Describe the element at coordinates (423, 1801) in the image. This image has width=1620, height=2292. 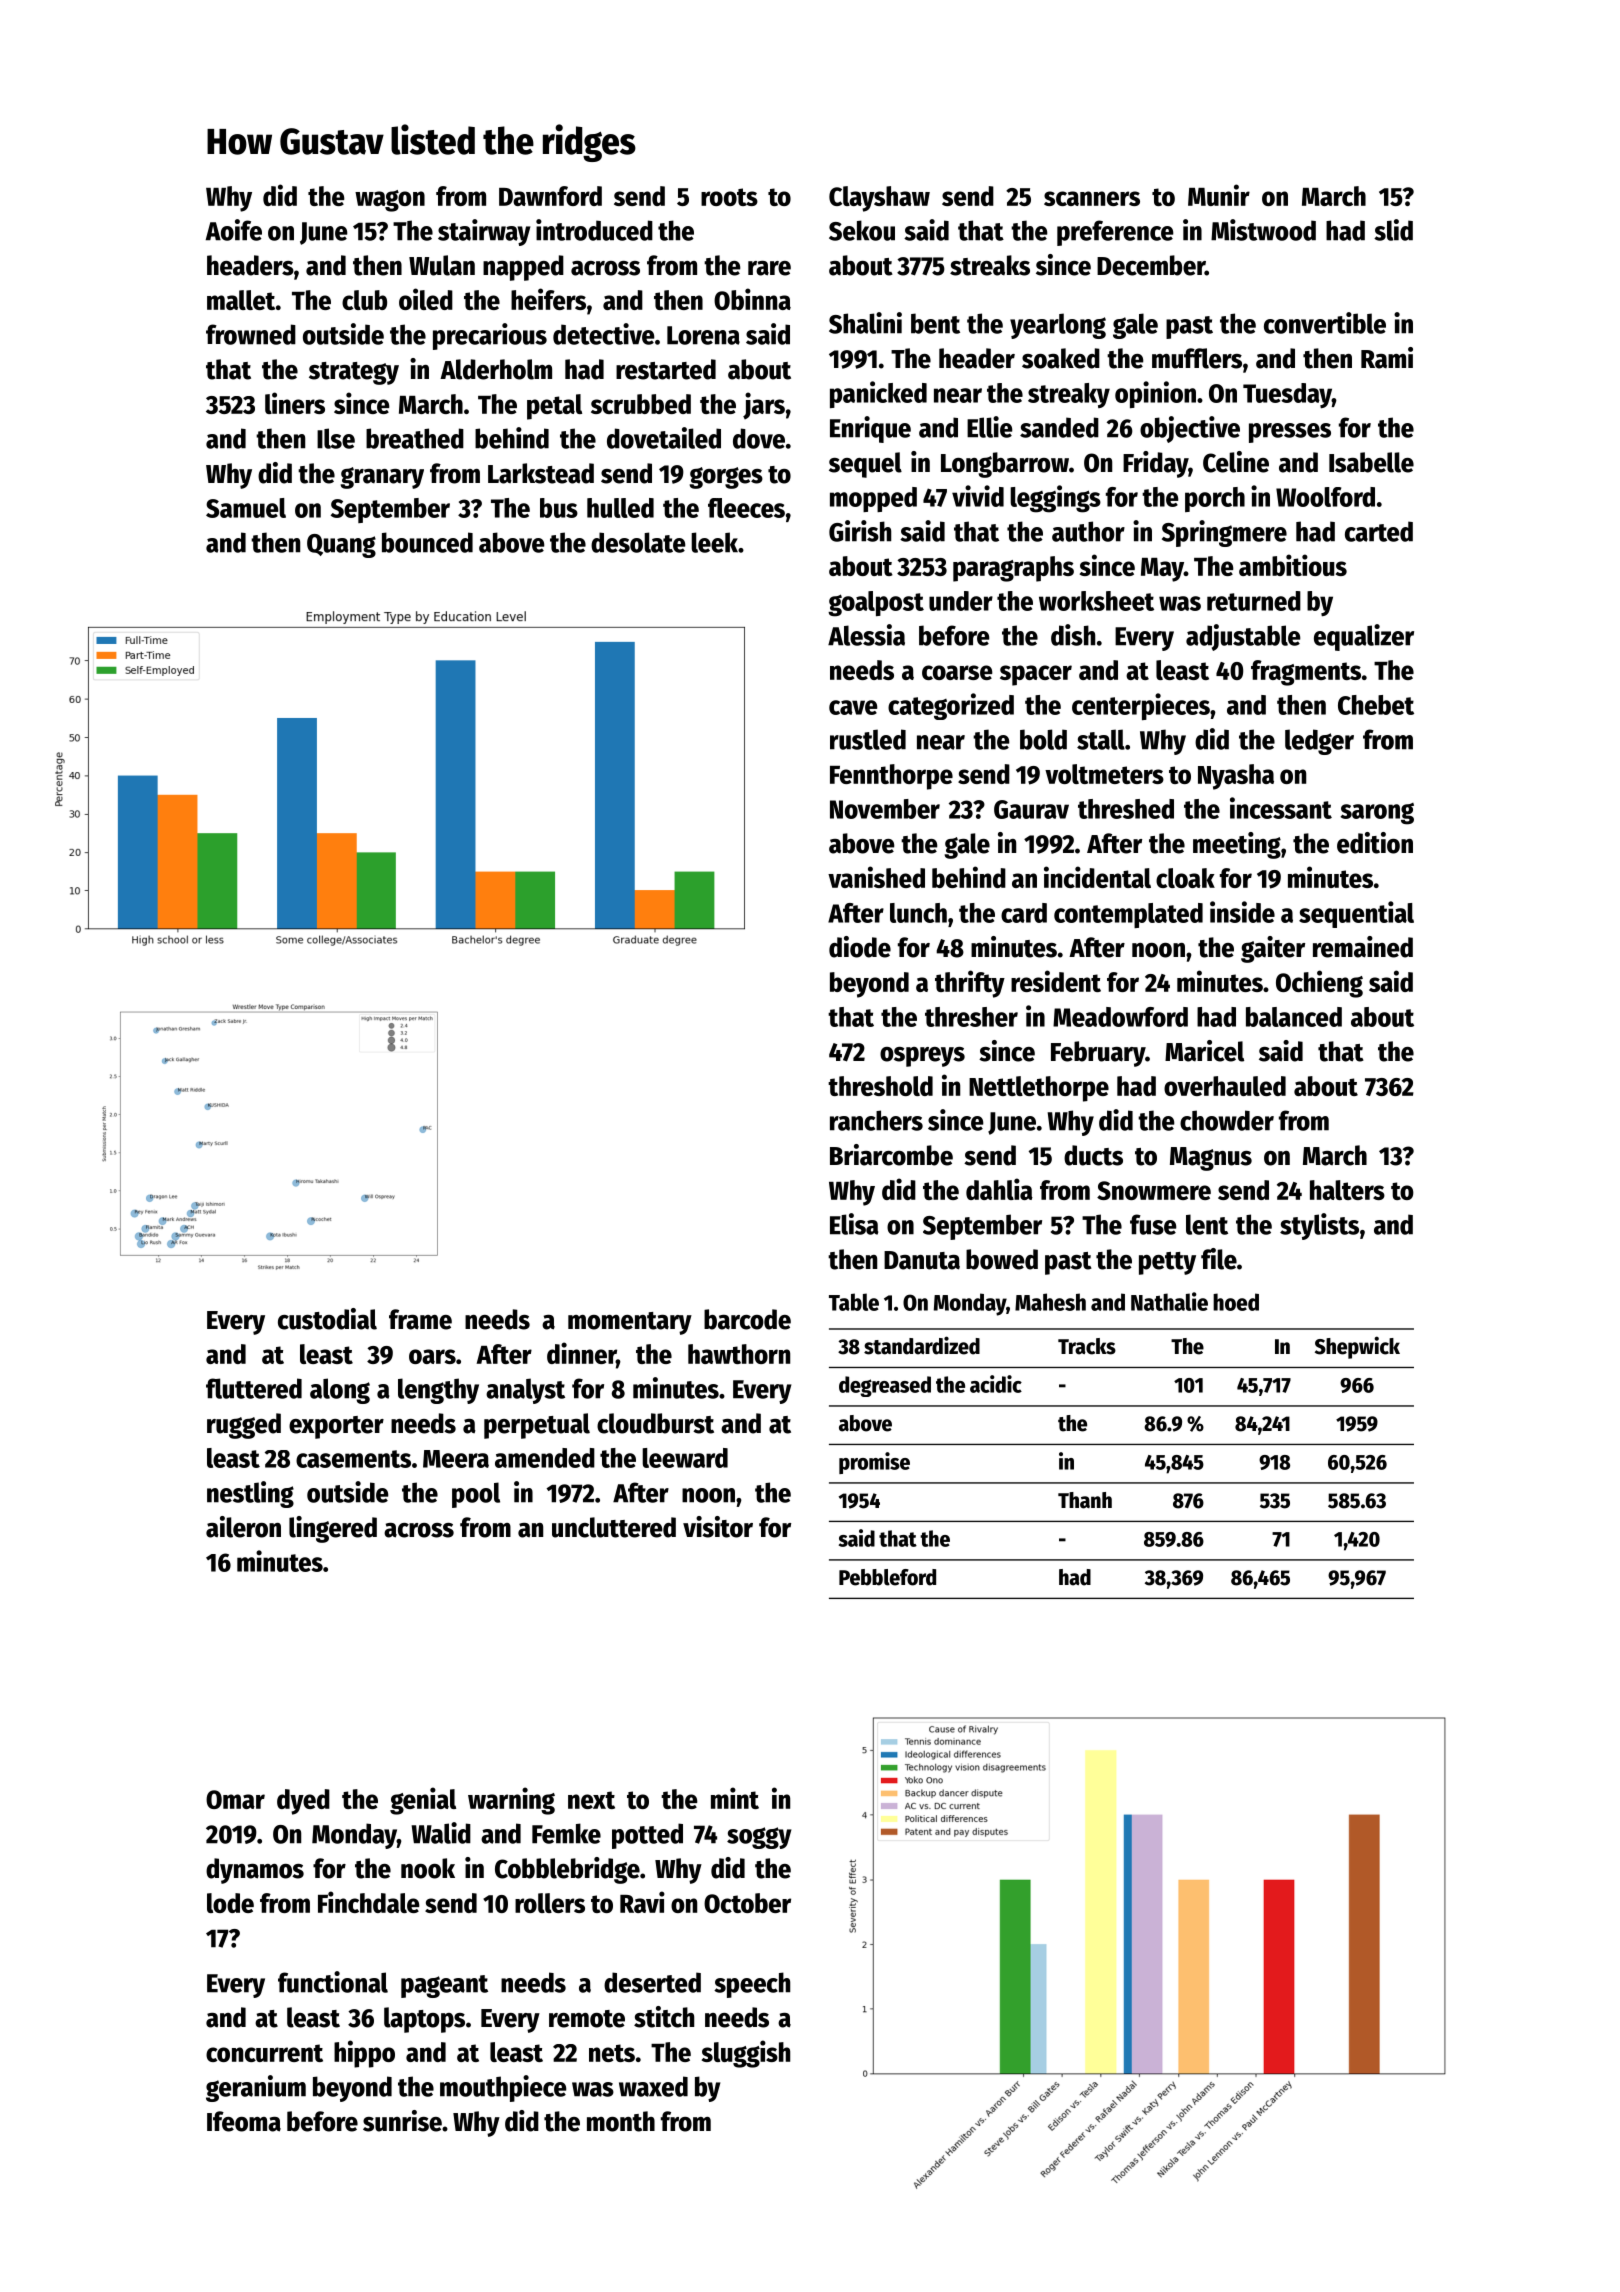
I see `genial` at that location.
